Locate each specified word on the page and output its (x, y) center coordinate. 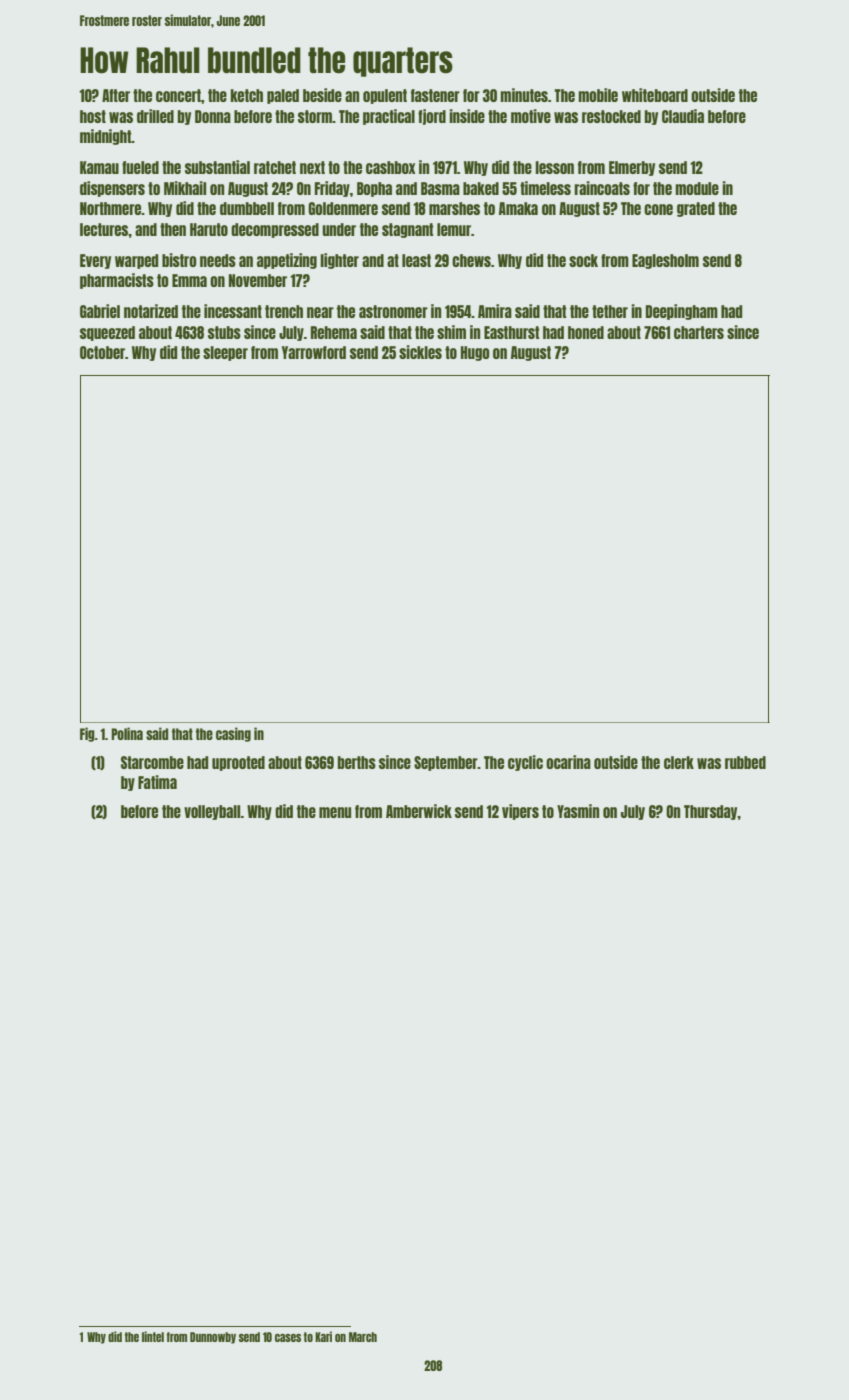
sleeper (225, 353)
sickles (420, 352)
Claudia (683, 116)
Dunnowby (213, 1338)
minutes (524, 95)
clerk (679, 762)
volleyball (212, 812)
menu (335, 812)
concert (178, 95)
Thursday (711, 812)
